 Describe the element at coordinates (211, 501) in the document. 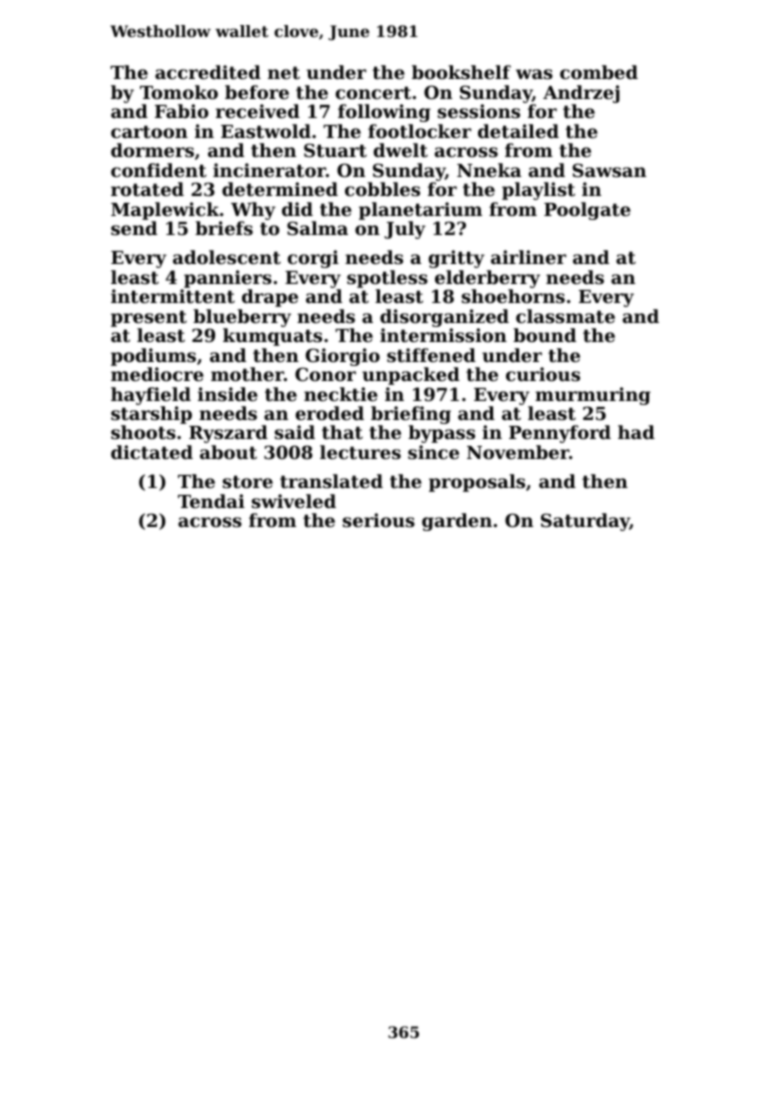

I see `Tendai` at that location.
